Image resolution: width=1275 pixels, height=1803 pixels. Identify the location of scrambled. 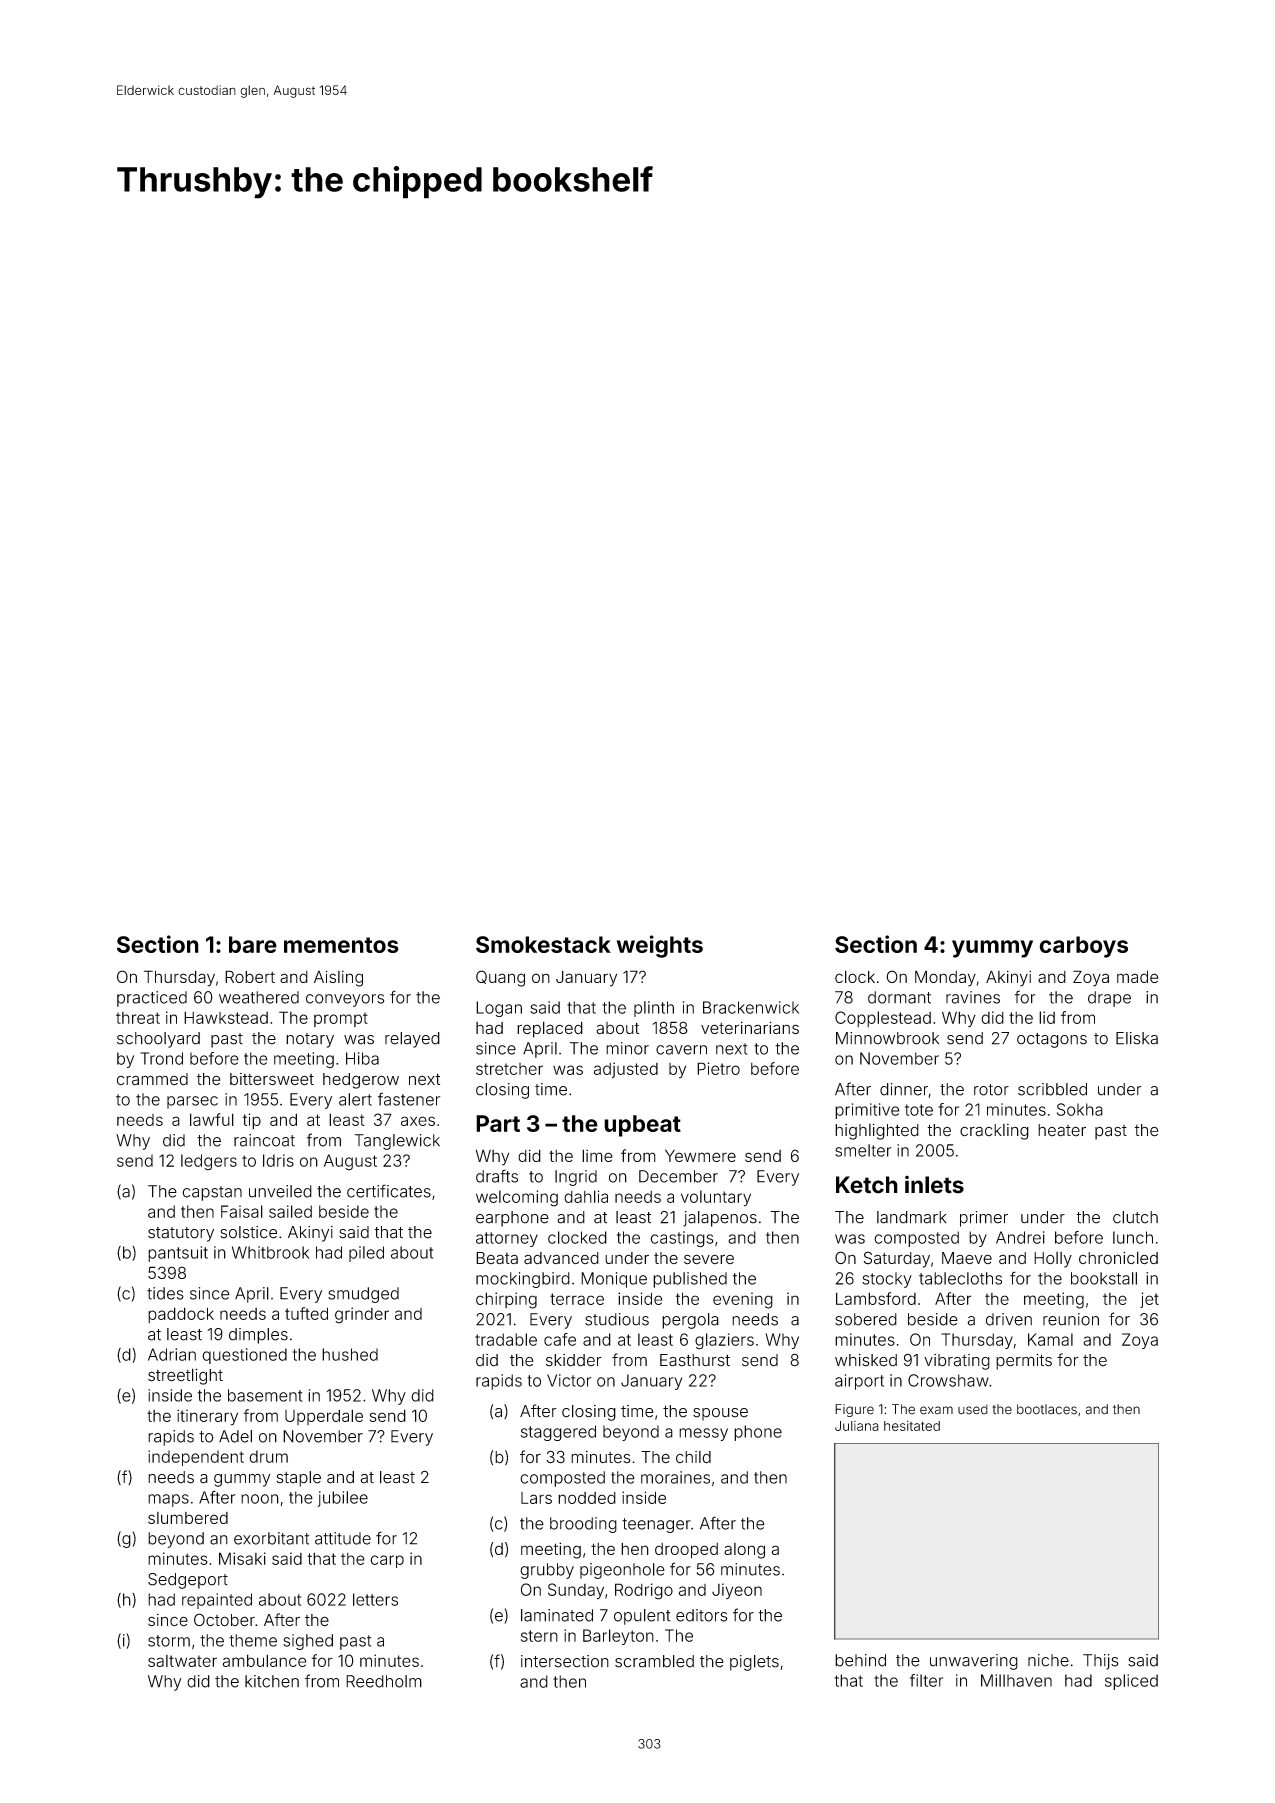
(654, 1661).
